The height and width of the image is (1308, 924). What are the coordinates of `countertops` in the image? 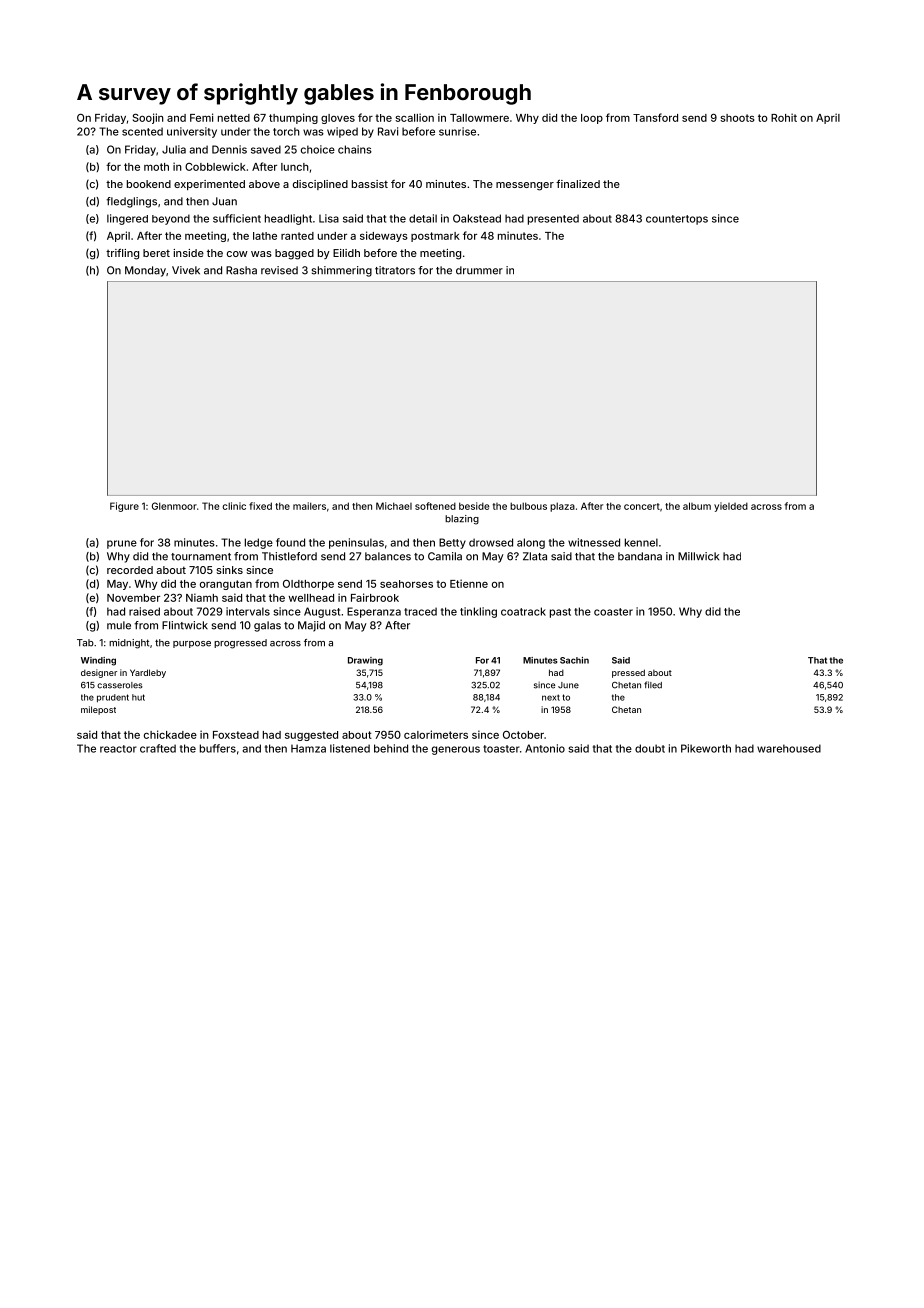 It's located at (677, 220).
